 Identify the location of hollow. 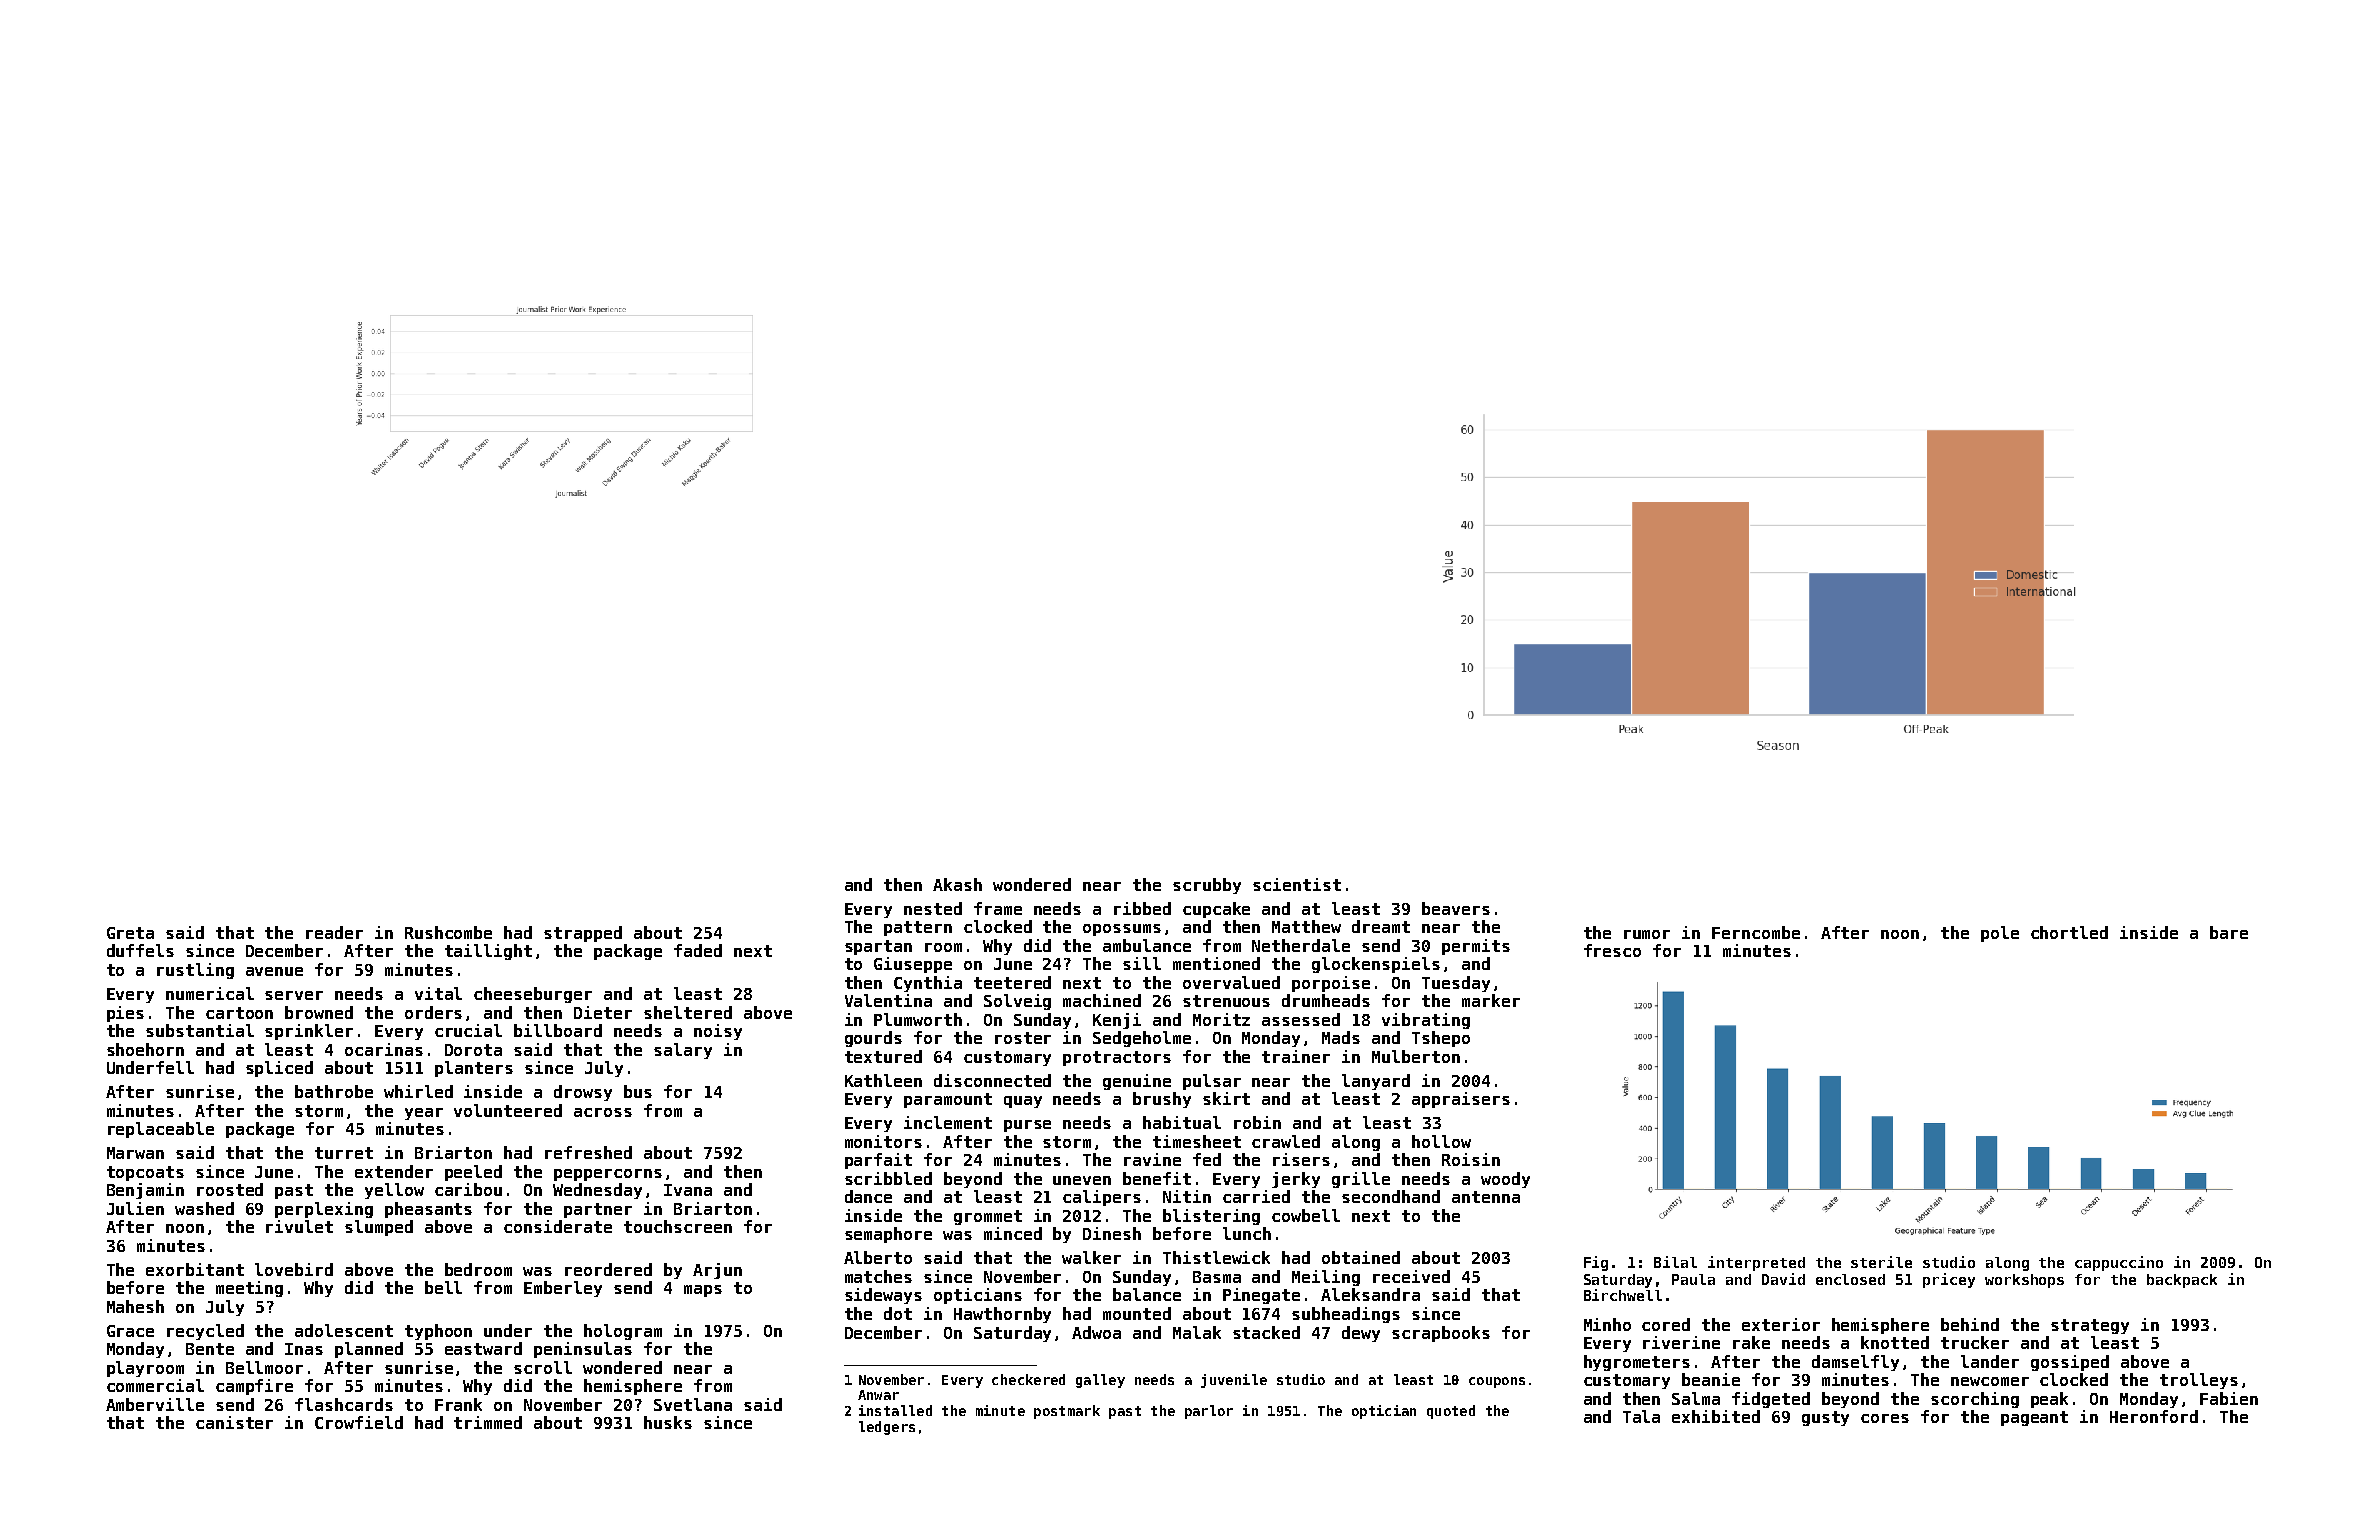
(1441, 1141).
